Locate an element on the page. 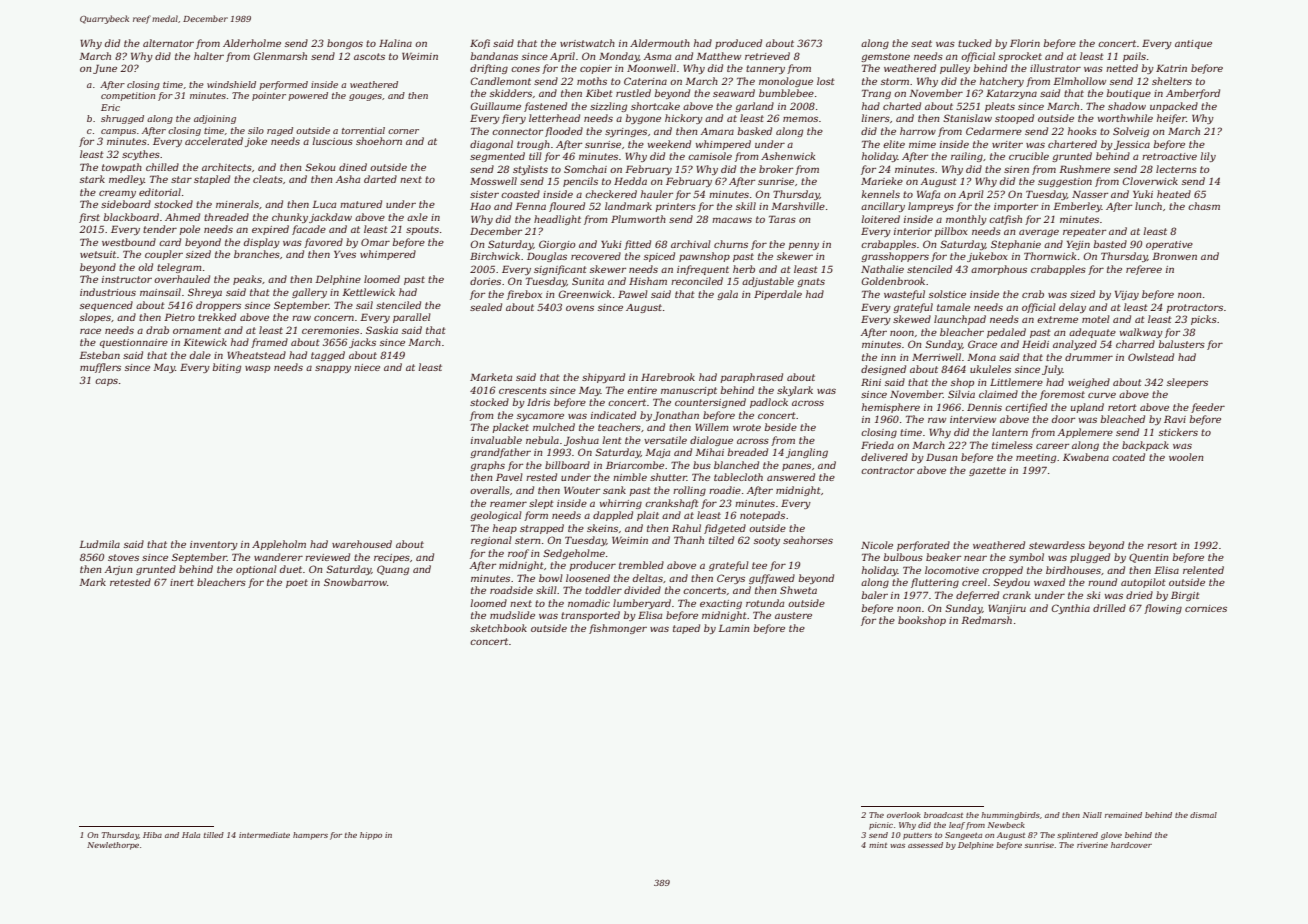  July is located at coordinates (1052, 370).
